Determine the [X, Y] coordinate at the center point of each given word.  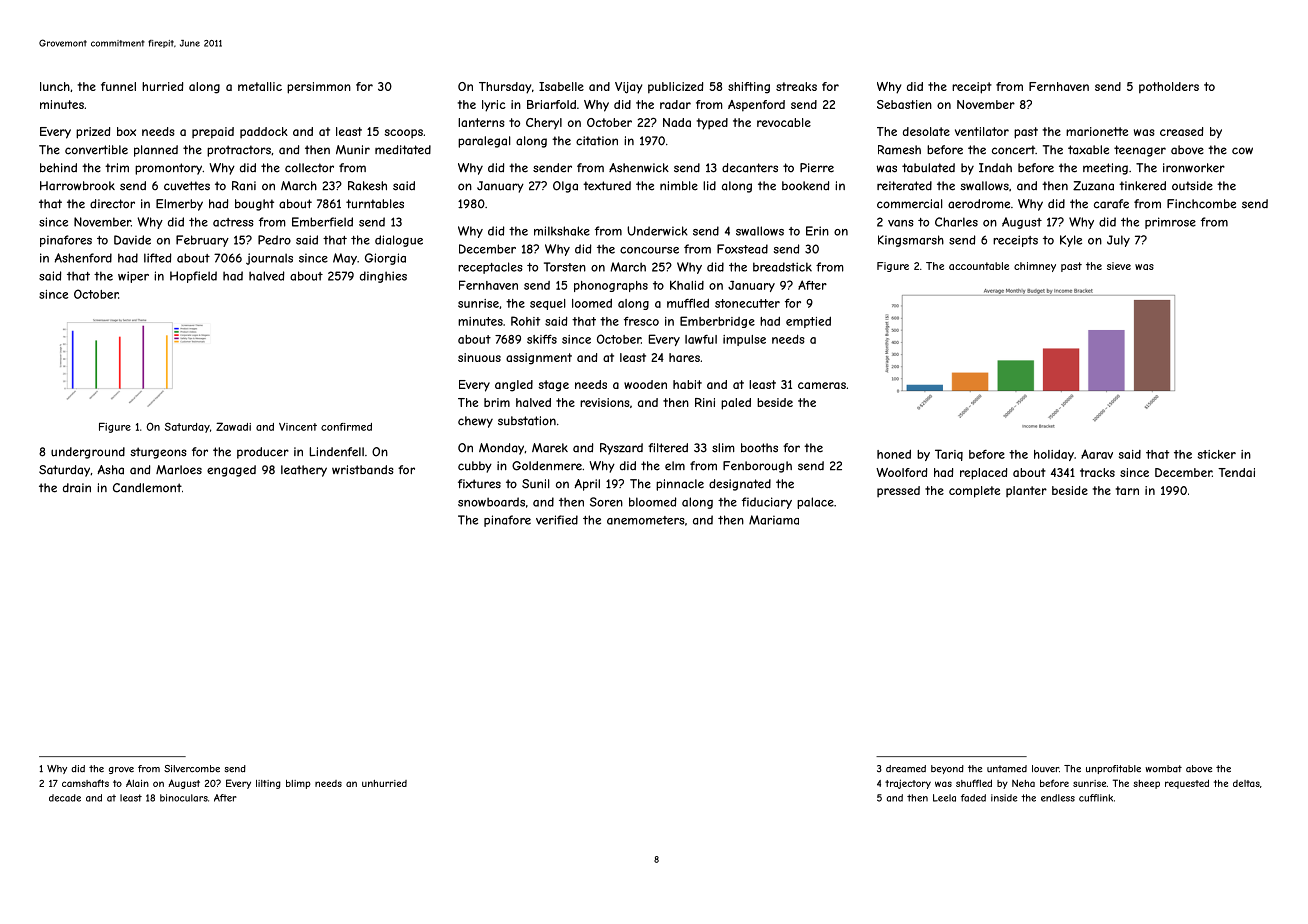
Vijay [628, 88]
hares [684, 357]
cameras [822, 385]
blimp [298, 784]
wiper [133, 277]
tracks [1097, 472]
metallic [260, 86]
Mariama [774, 520]
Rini [705, 402]
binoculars [184, 798]
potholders [1169, 88]
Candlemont [147, 488]
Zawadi [233, 426]
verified [557, 520]
